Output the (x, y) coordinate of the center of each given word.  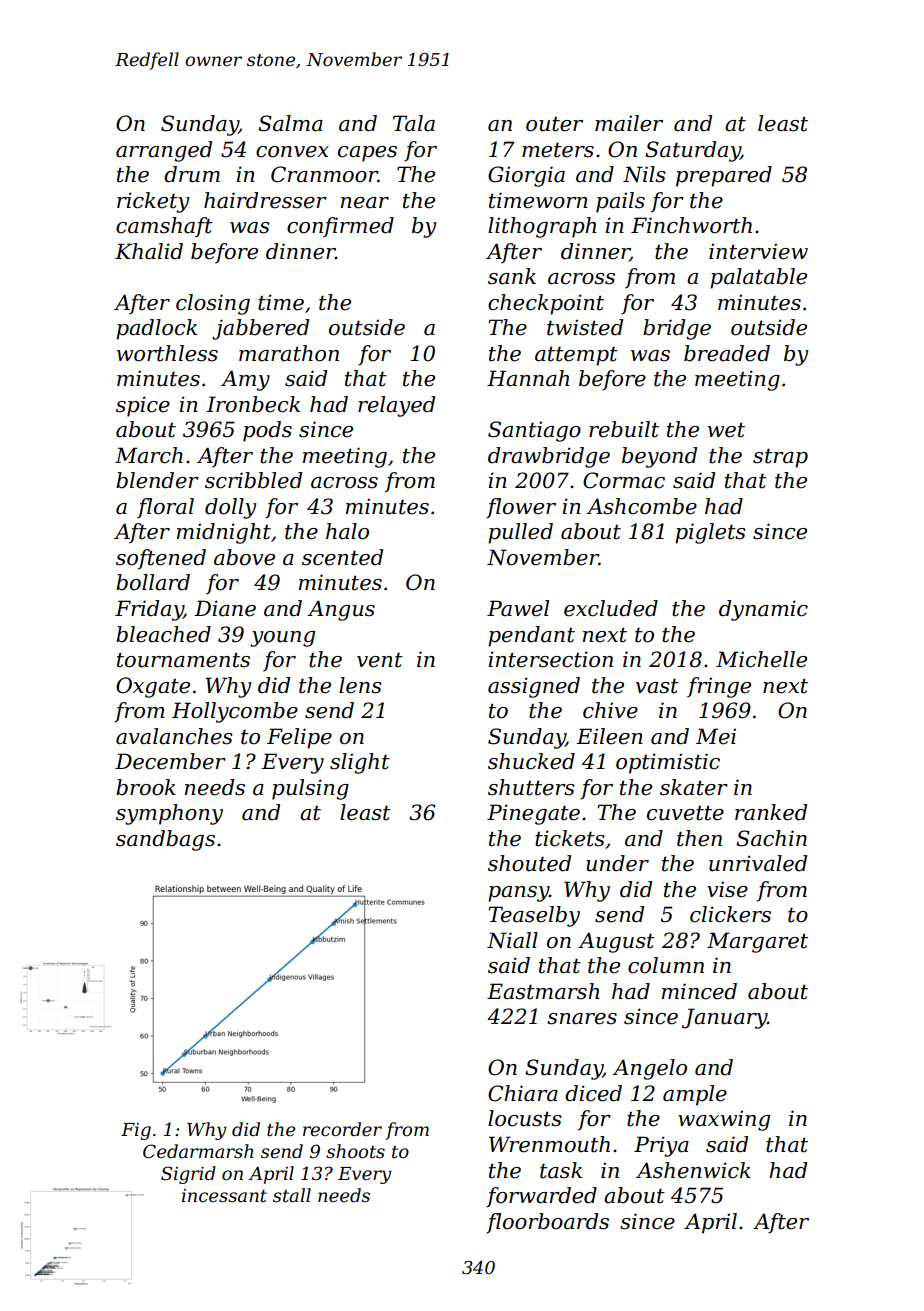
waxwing (724, 1121)
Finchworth (691, 225)
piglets (710, 533)
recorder (342, 1129)
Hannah (528, 378)
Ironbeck (253, 404)
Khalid (149, 251)
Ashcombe (641, 506)
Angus (341, 610)
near (365, 203)
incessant (224, 1196)
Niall (512, 940)
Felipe (299, 738)
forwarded (541, 1197)
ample (695, 1095)
